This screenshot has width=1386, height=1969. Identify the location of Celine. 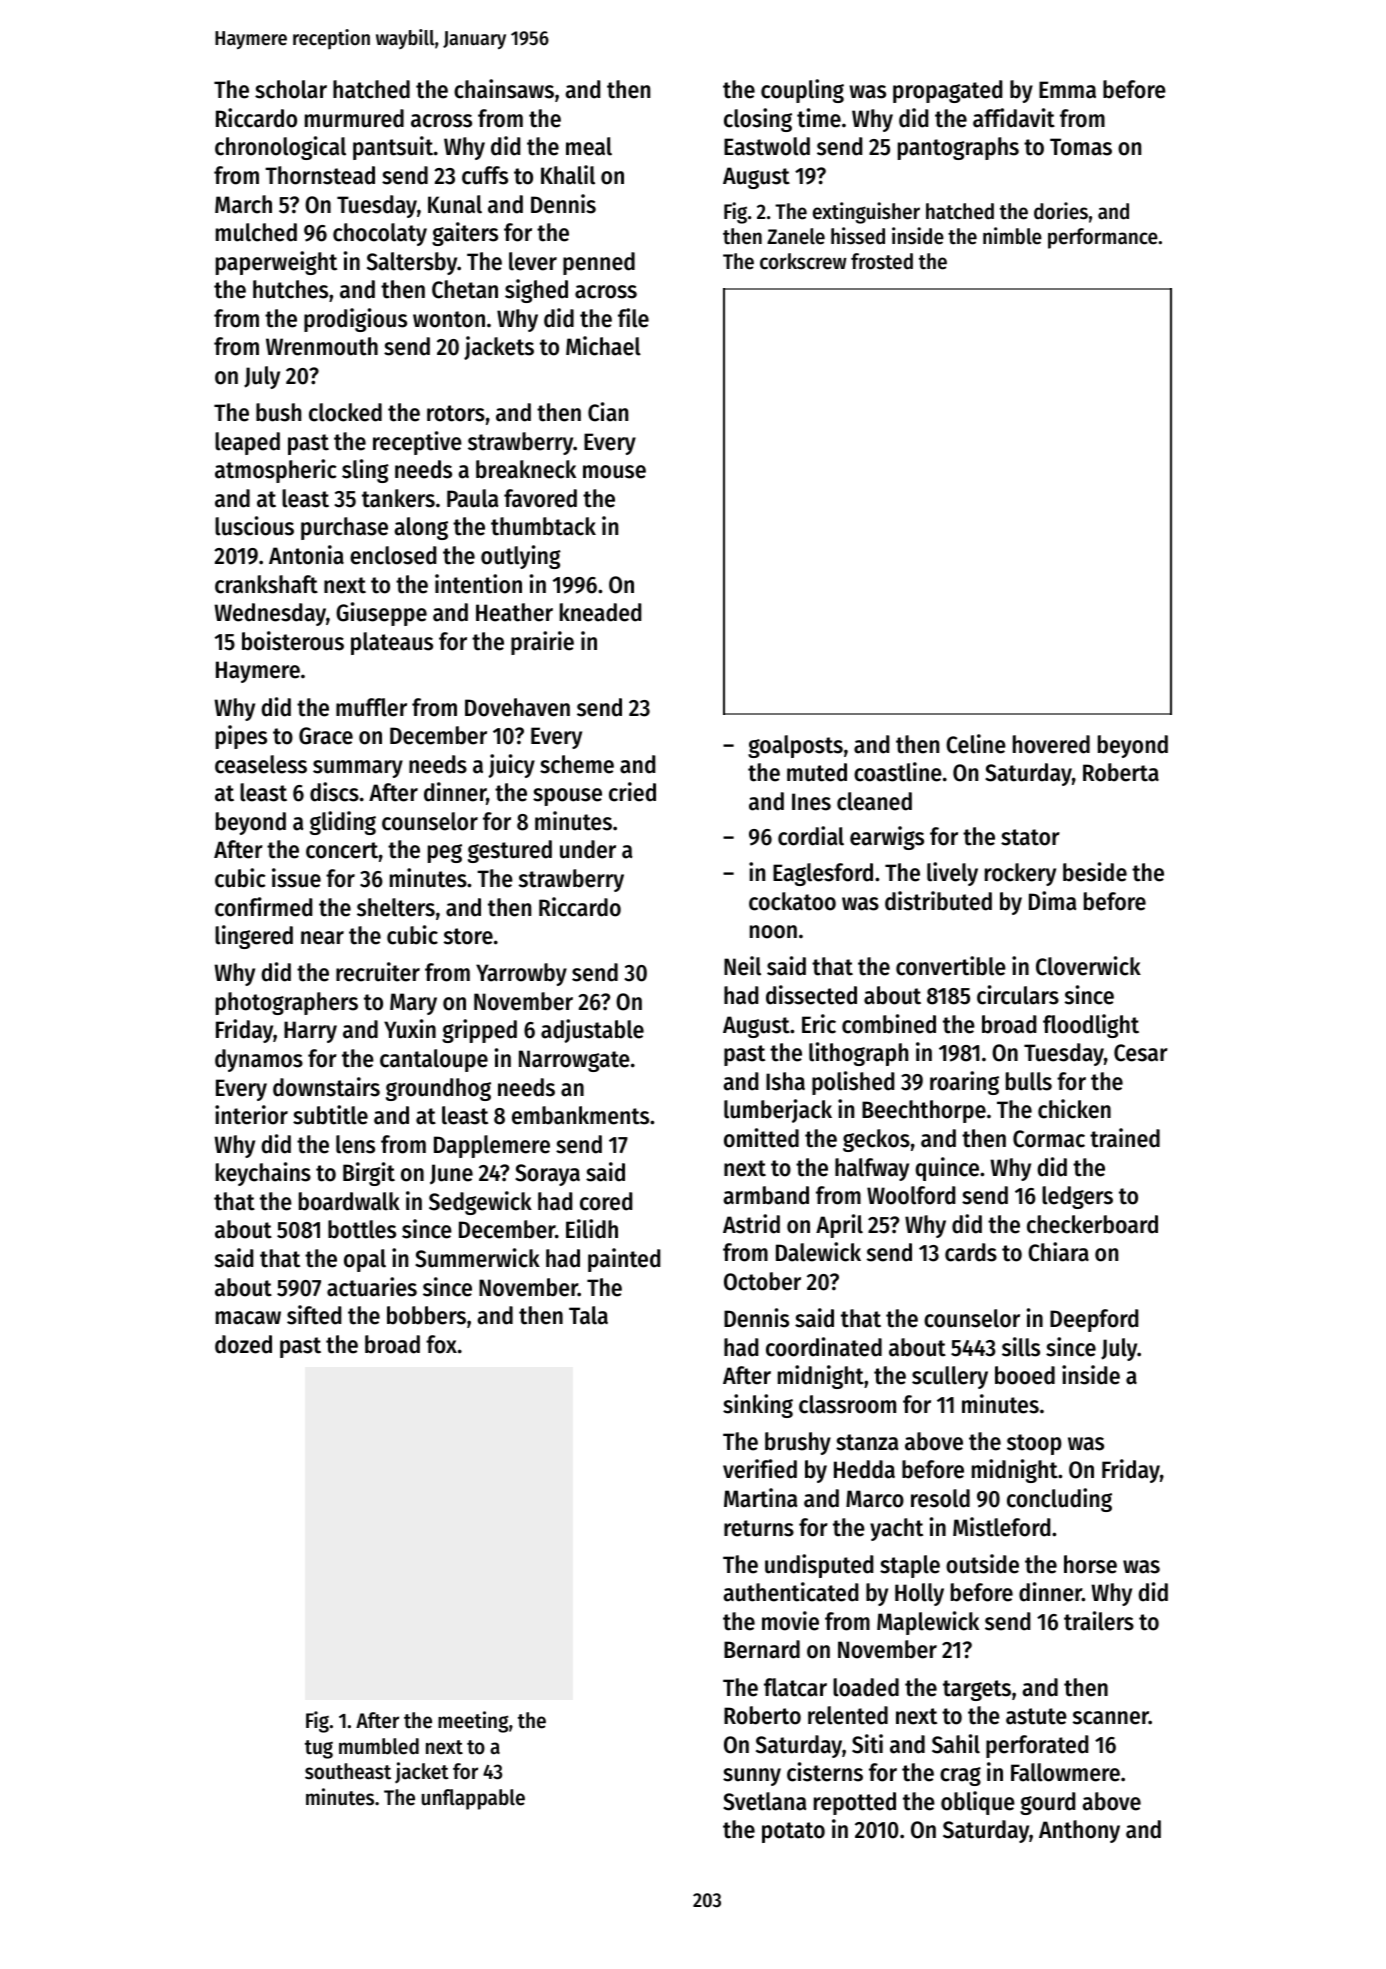
(976, 744).
